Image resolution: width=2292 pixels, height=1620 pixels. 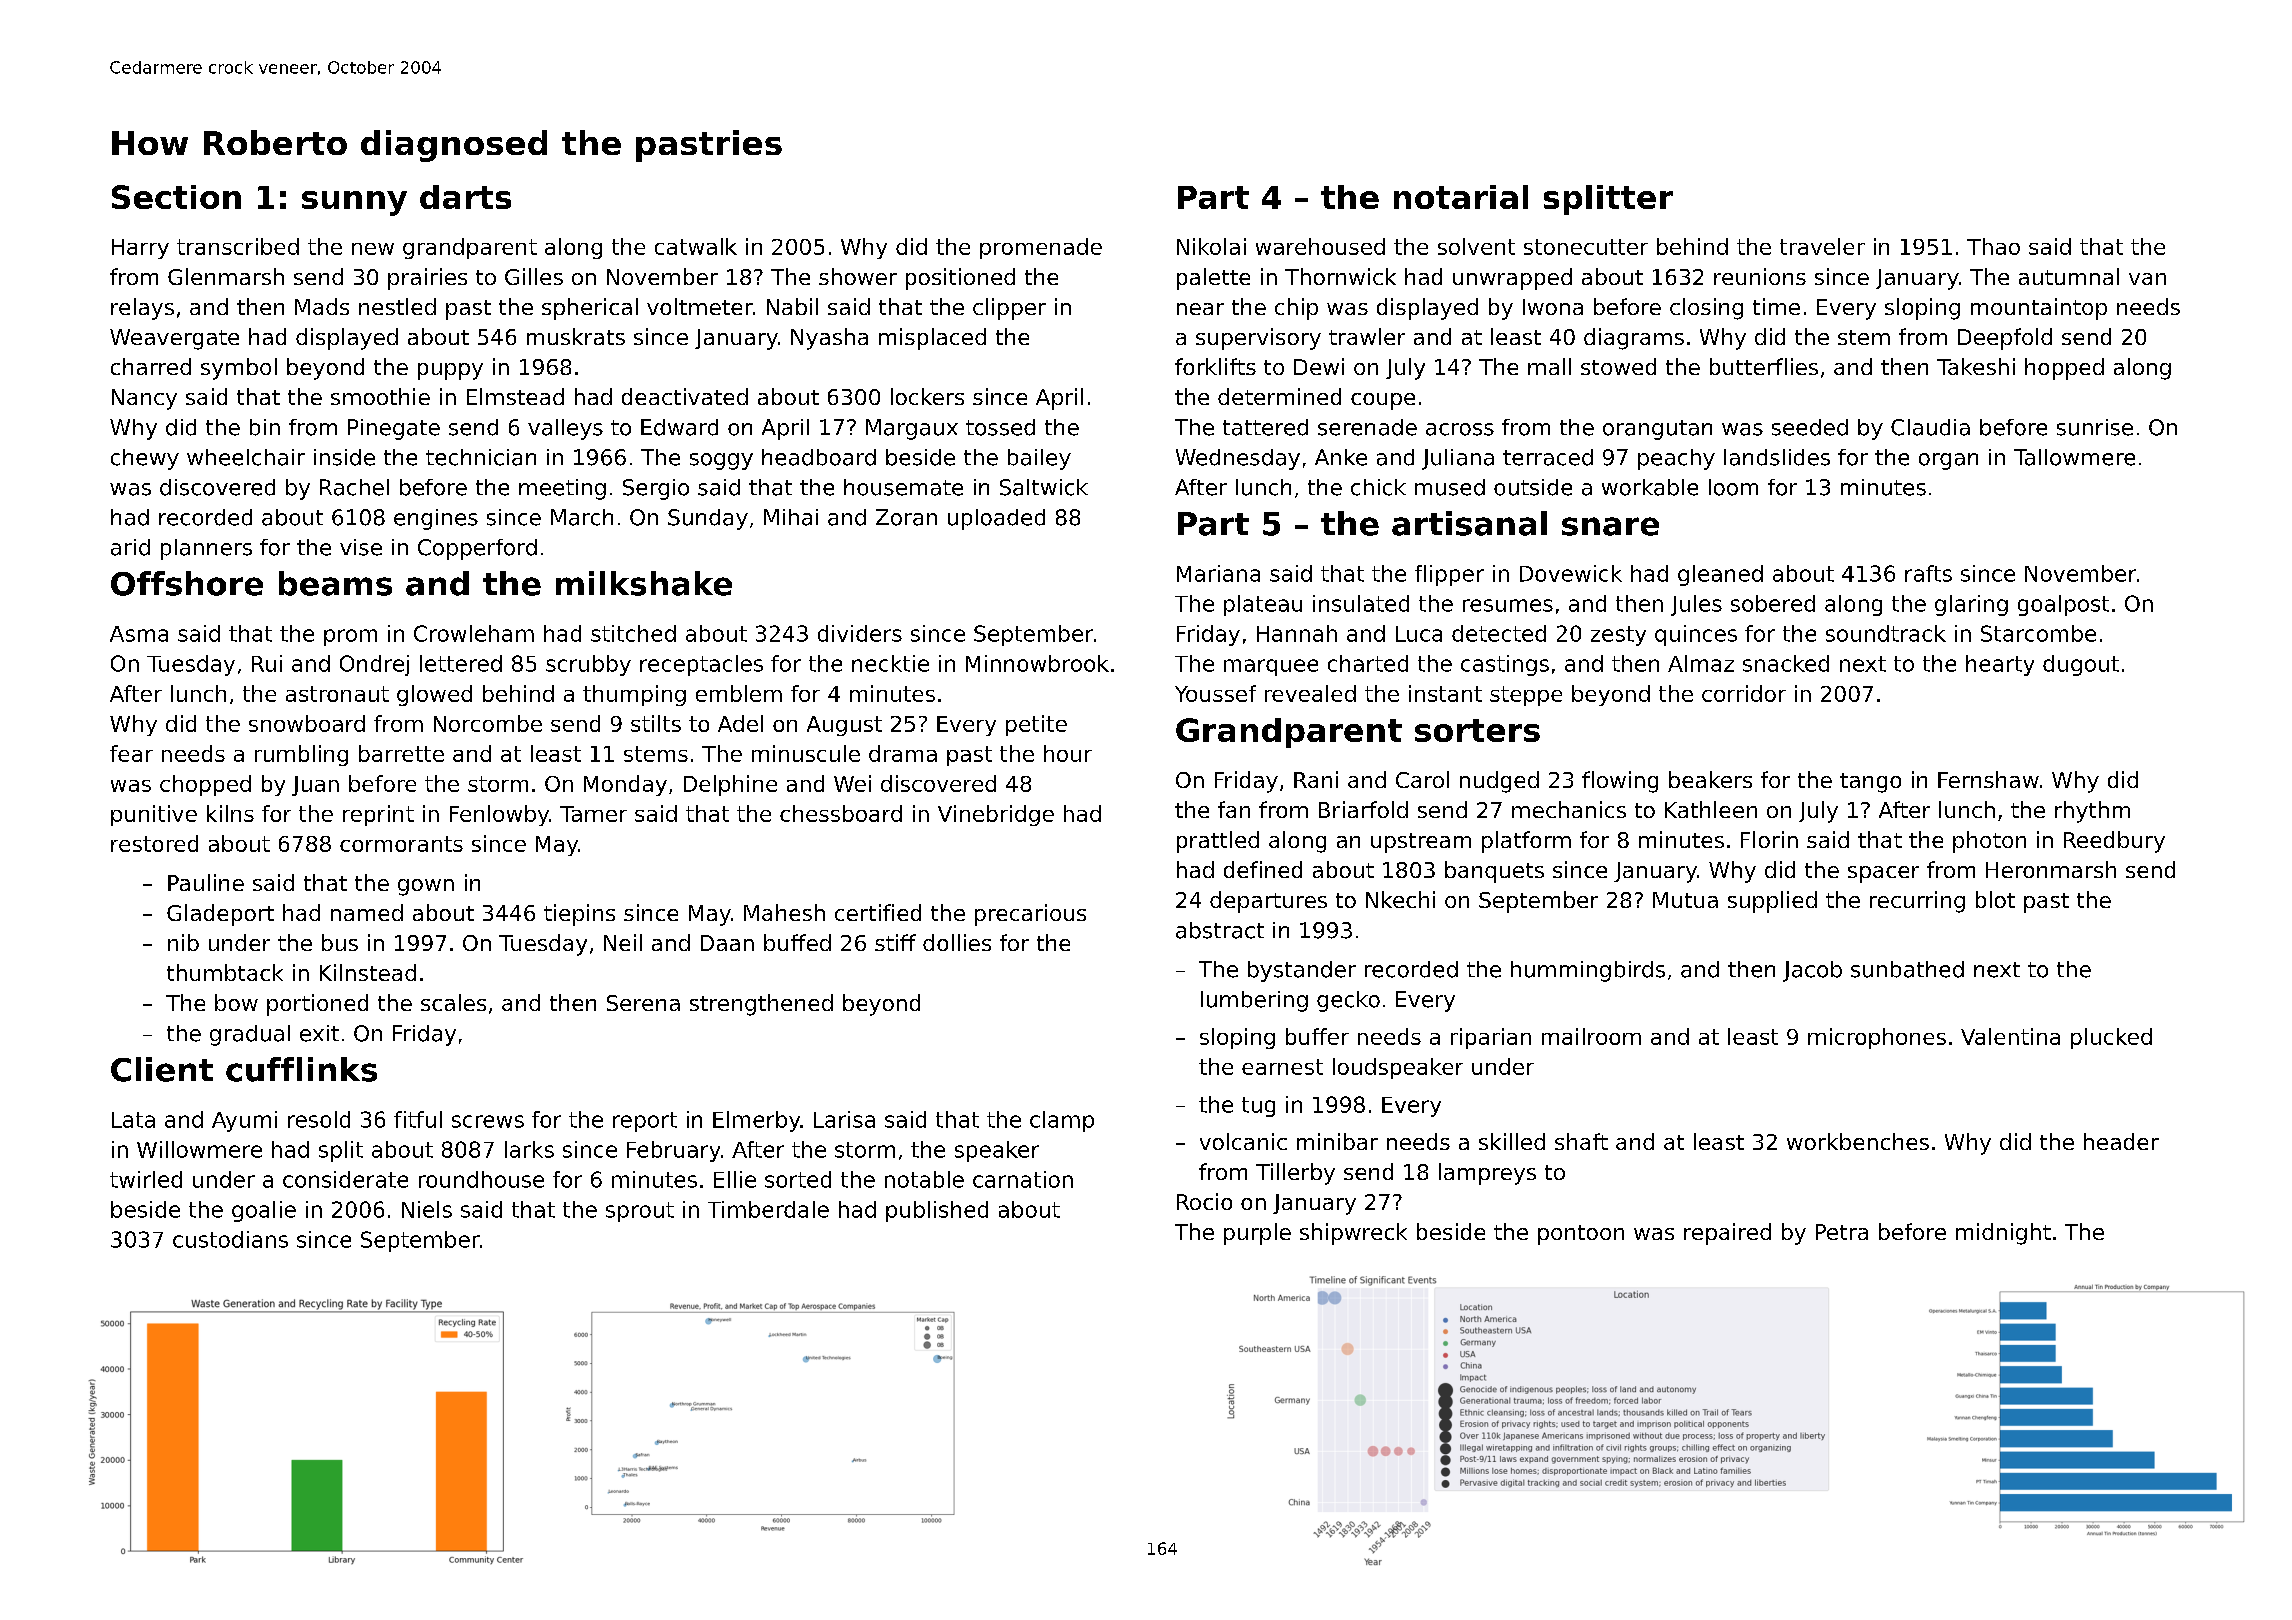 I want to click on notarial, so click(x=1461, y=197).
